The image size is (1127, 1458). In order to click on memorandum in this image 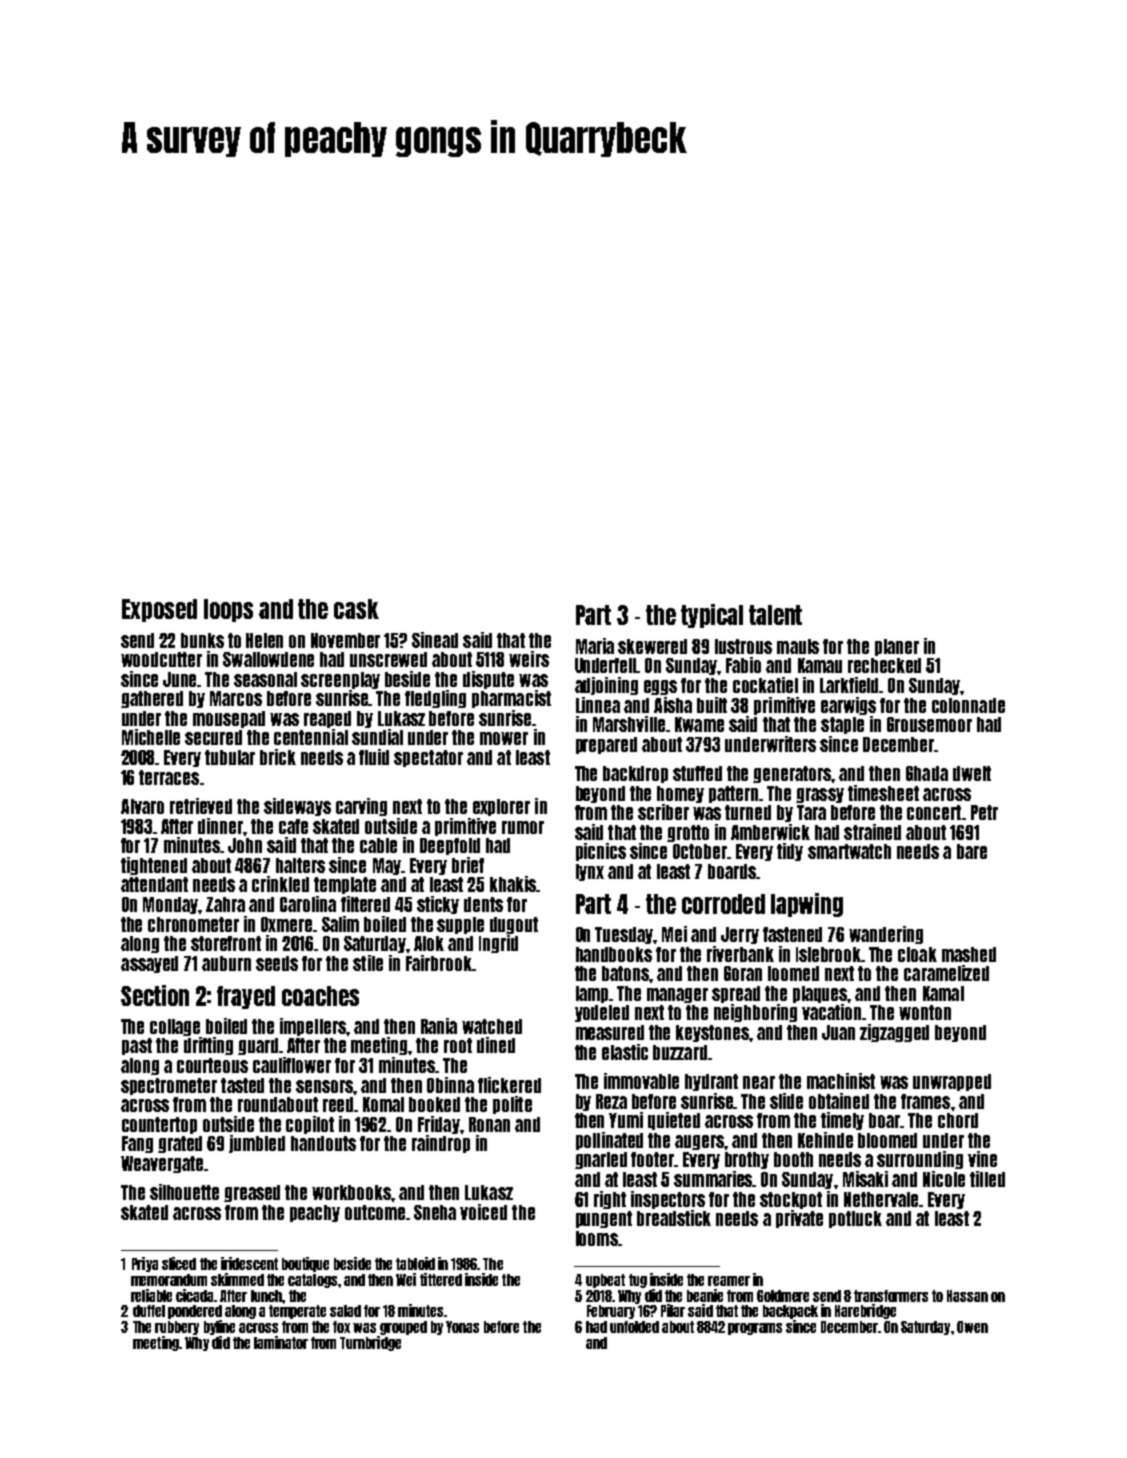, I will do `click(169, 1280)`.
